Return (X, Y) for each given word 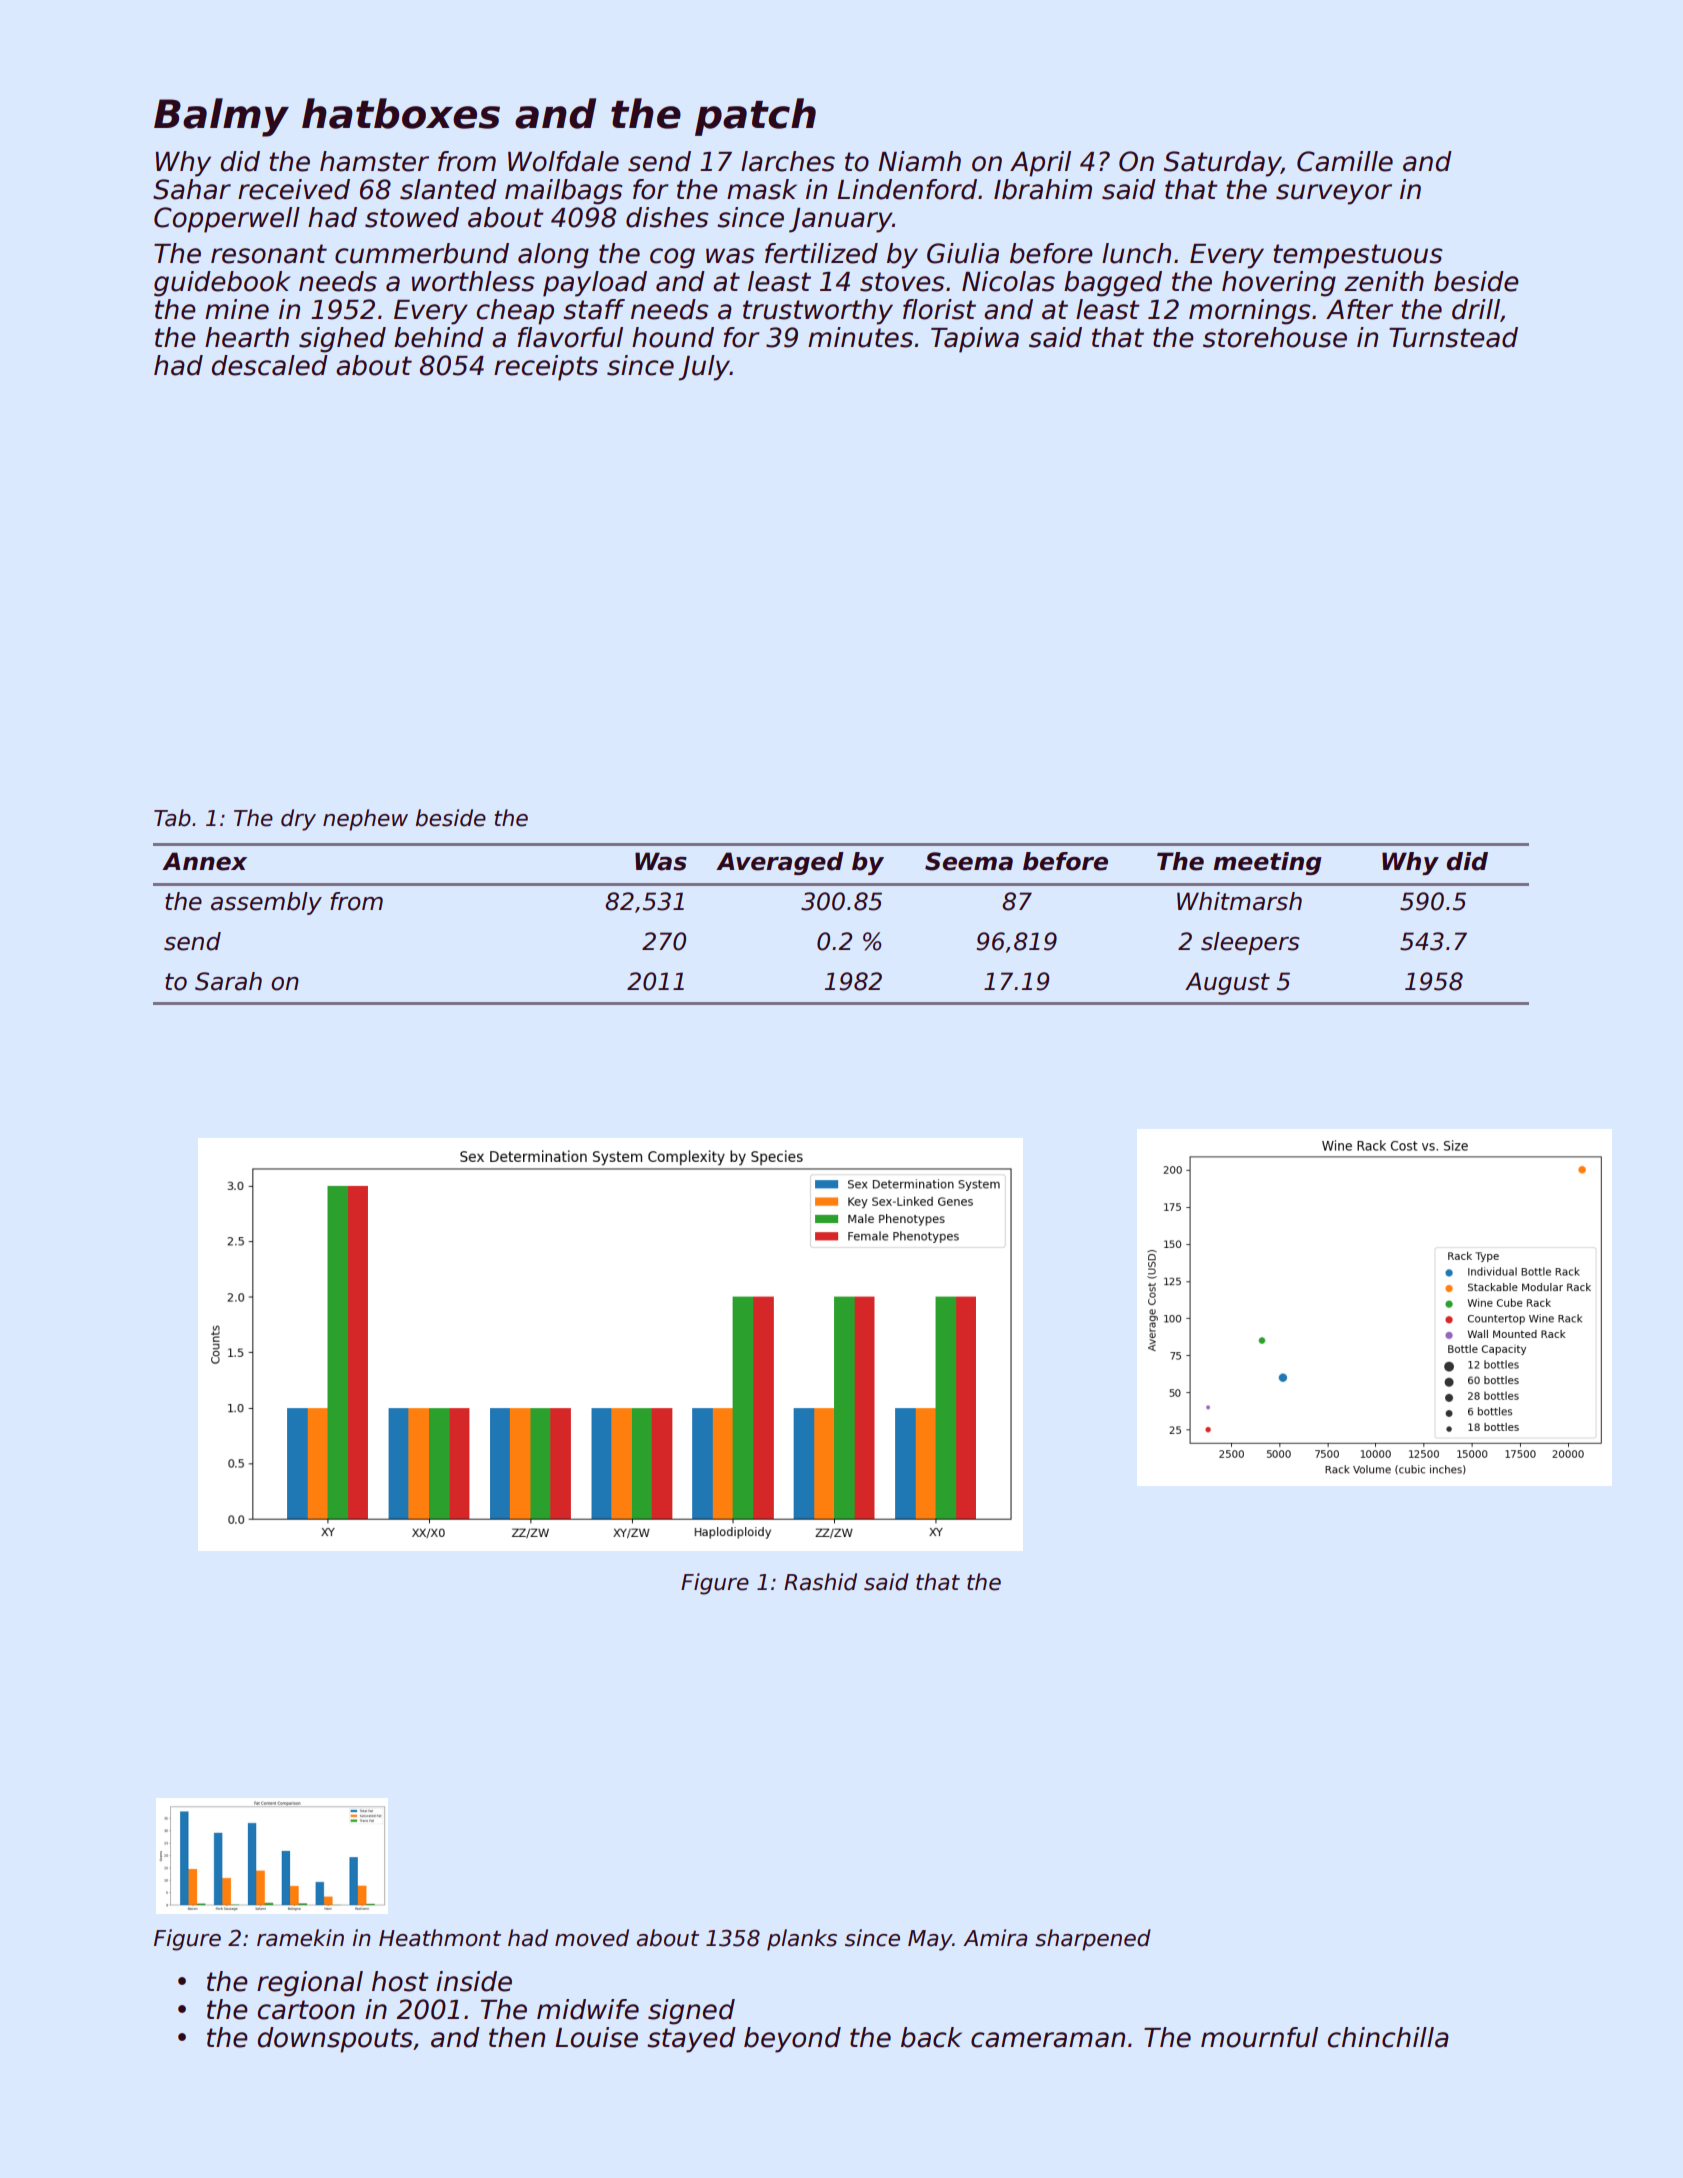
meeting (1267, 863)
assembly (266, 903)
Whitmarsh (1239, 901)
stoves (902, 282)
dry (298, 820)
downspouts (335, 2040)
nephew (365, 820)
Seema (969, 861)
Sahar (192, 189)
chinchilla (1388, 2037)
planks (802, 1940)
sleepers (1250, 943)
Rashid (820, 1582)
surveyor (1334, 194)
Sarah (228, 981)
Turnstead (1453, 337)
